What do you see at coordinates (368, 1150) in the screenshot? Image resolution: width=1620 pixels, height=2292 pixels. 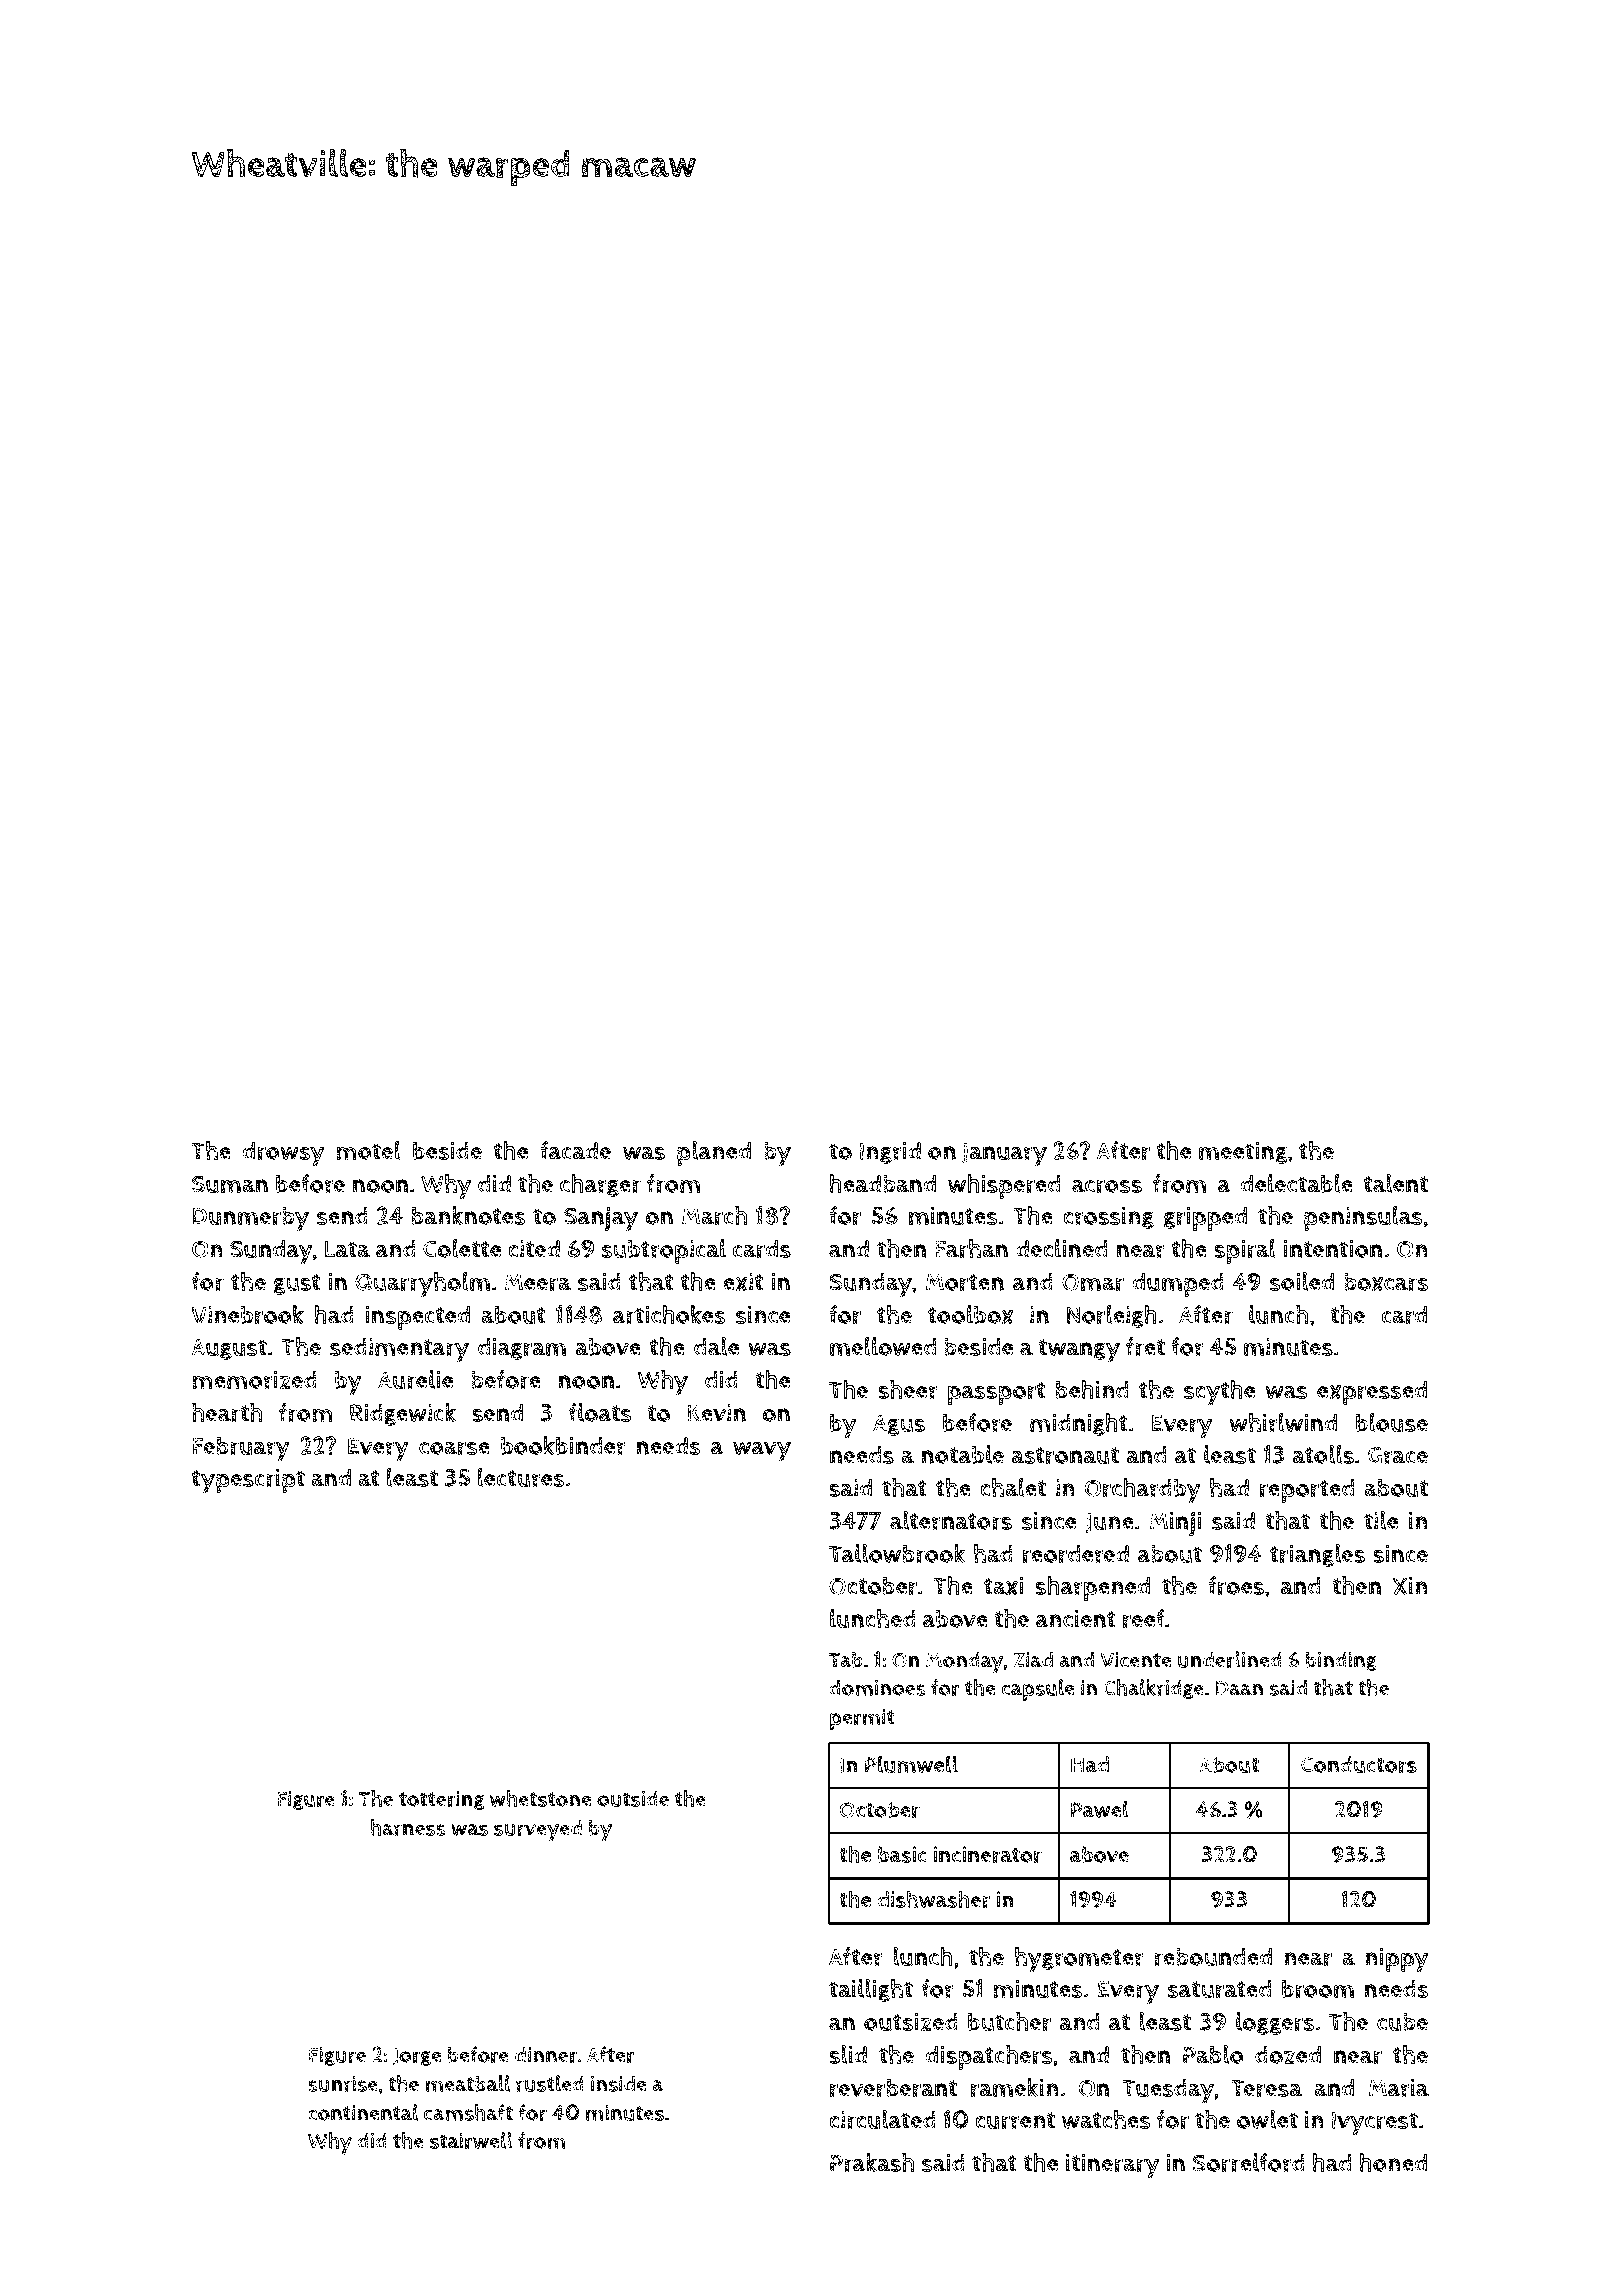 I see `motel` at bounding box center [368, 1150].
